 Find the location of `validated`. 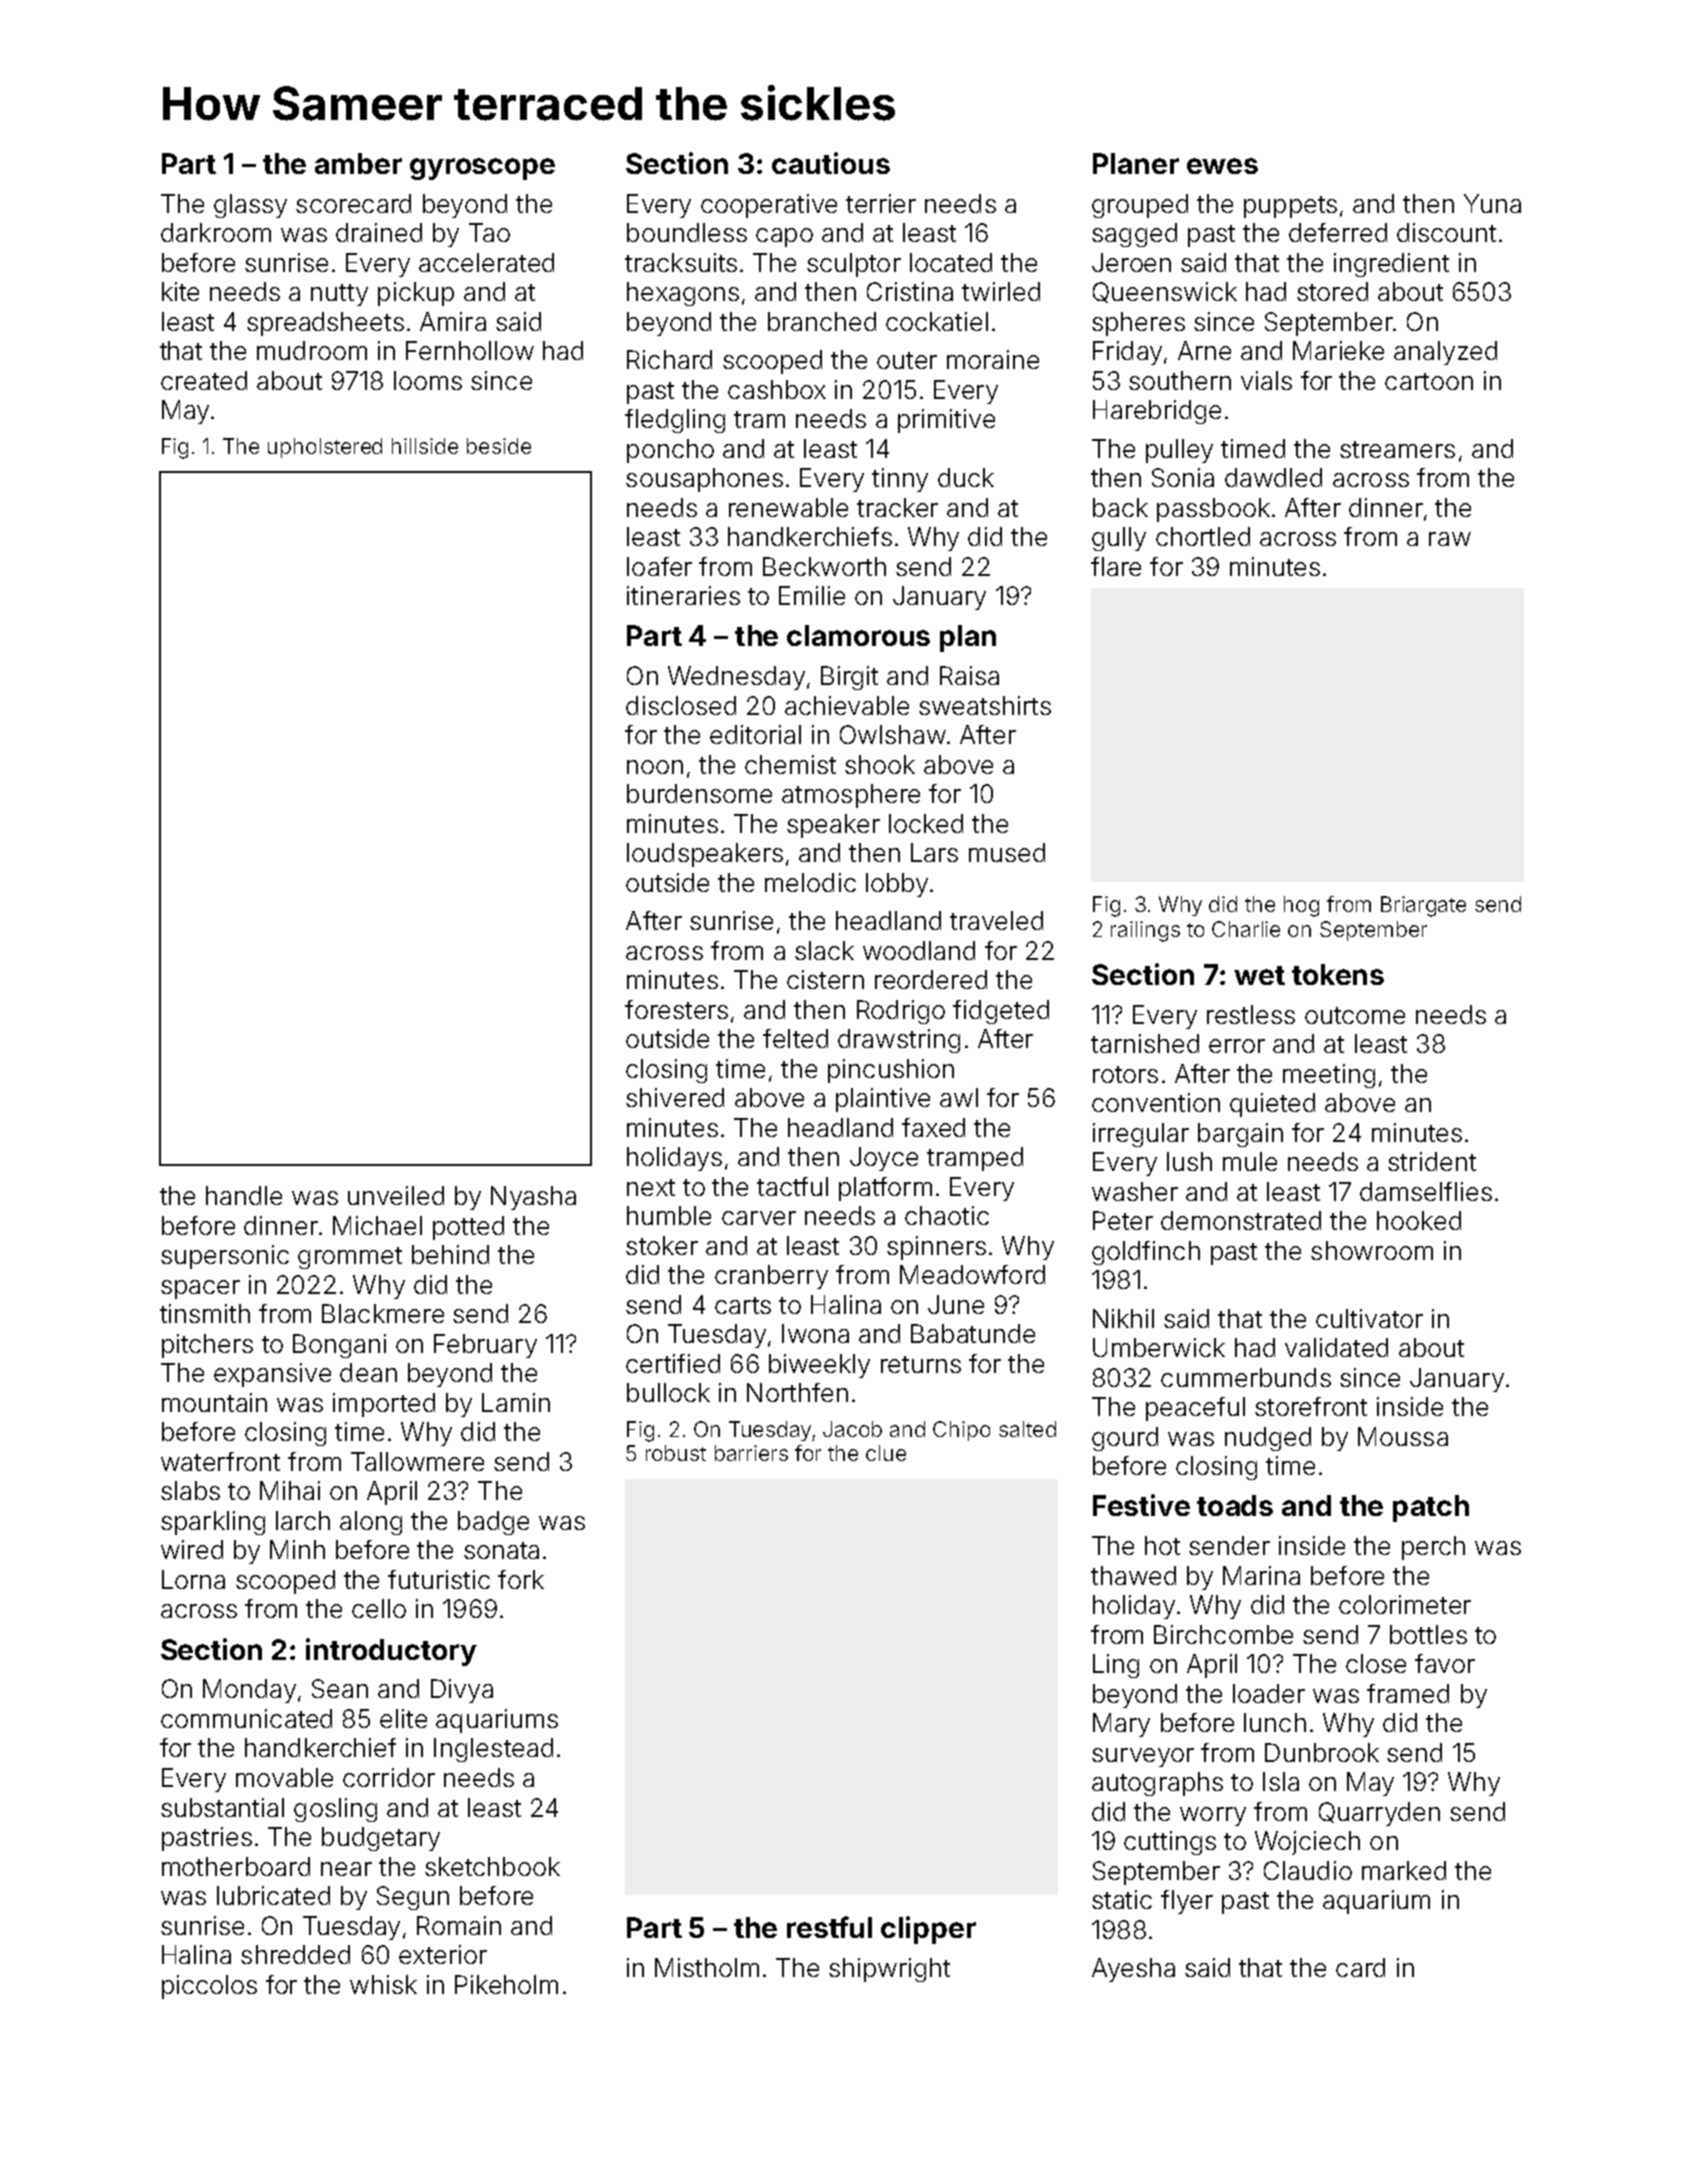

validated is located at coordinates (1336, 1347).
